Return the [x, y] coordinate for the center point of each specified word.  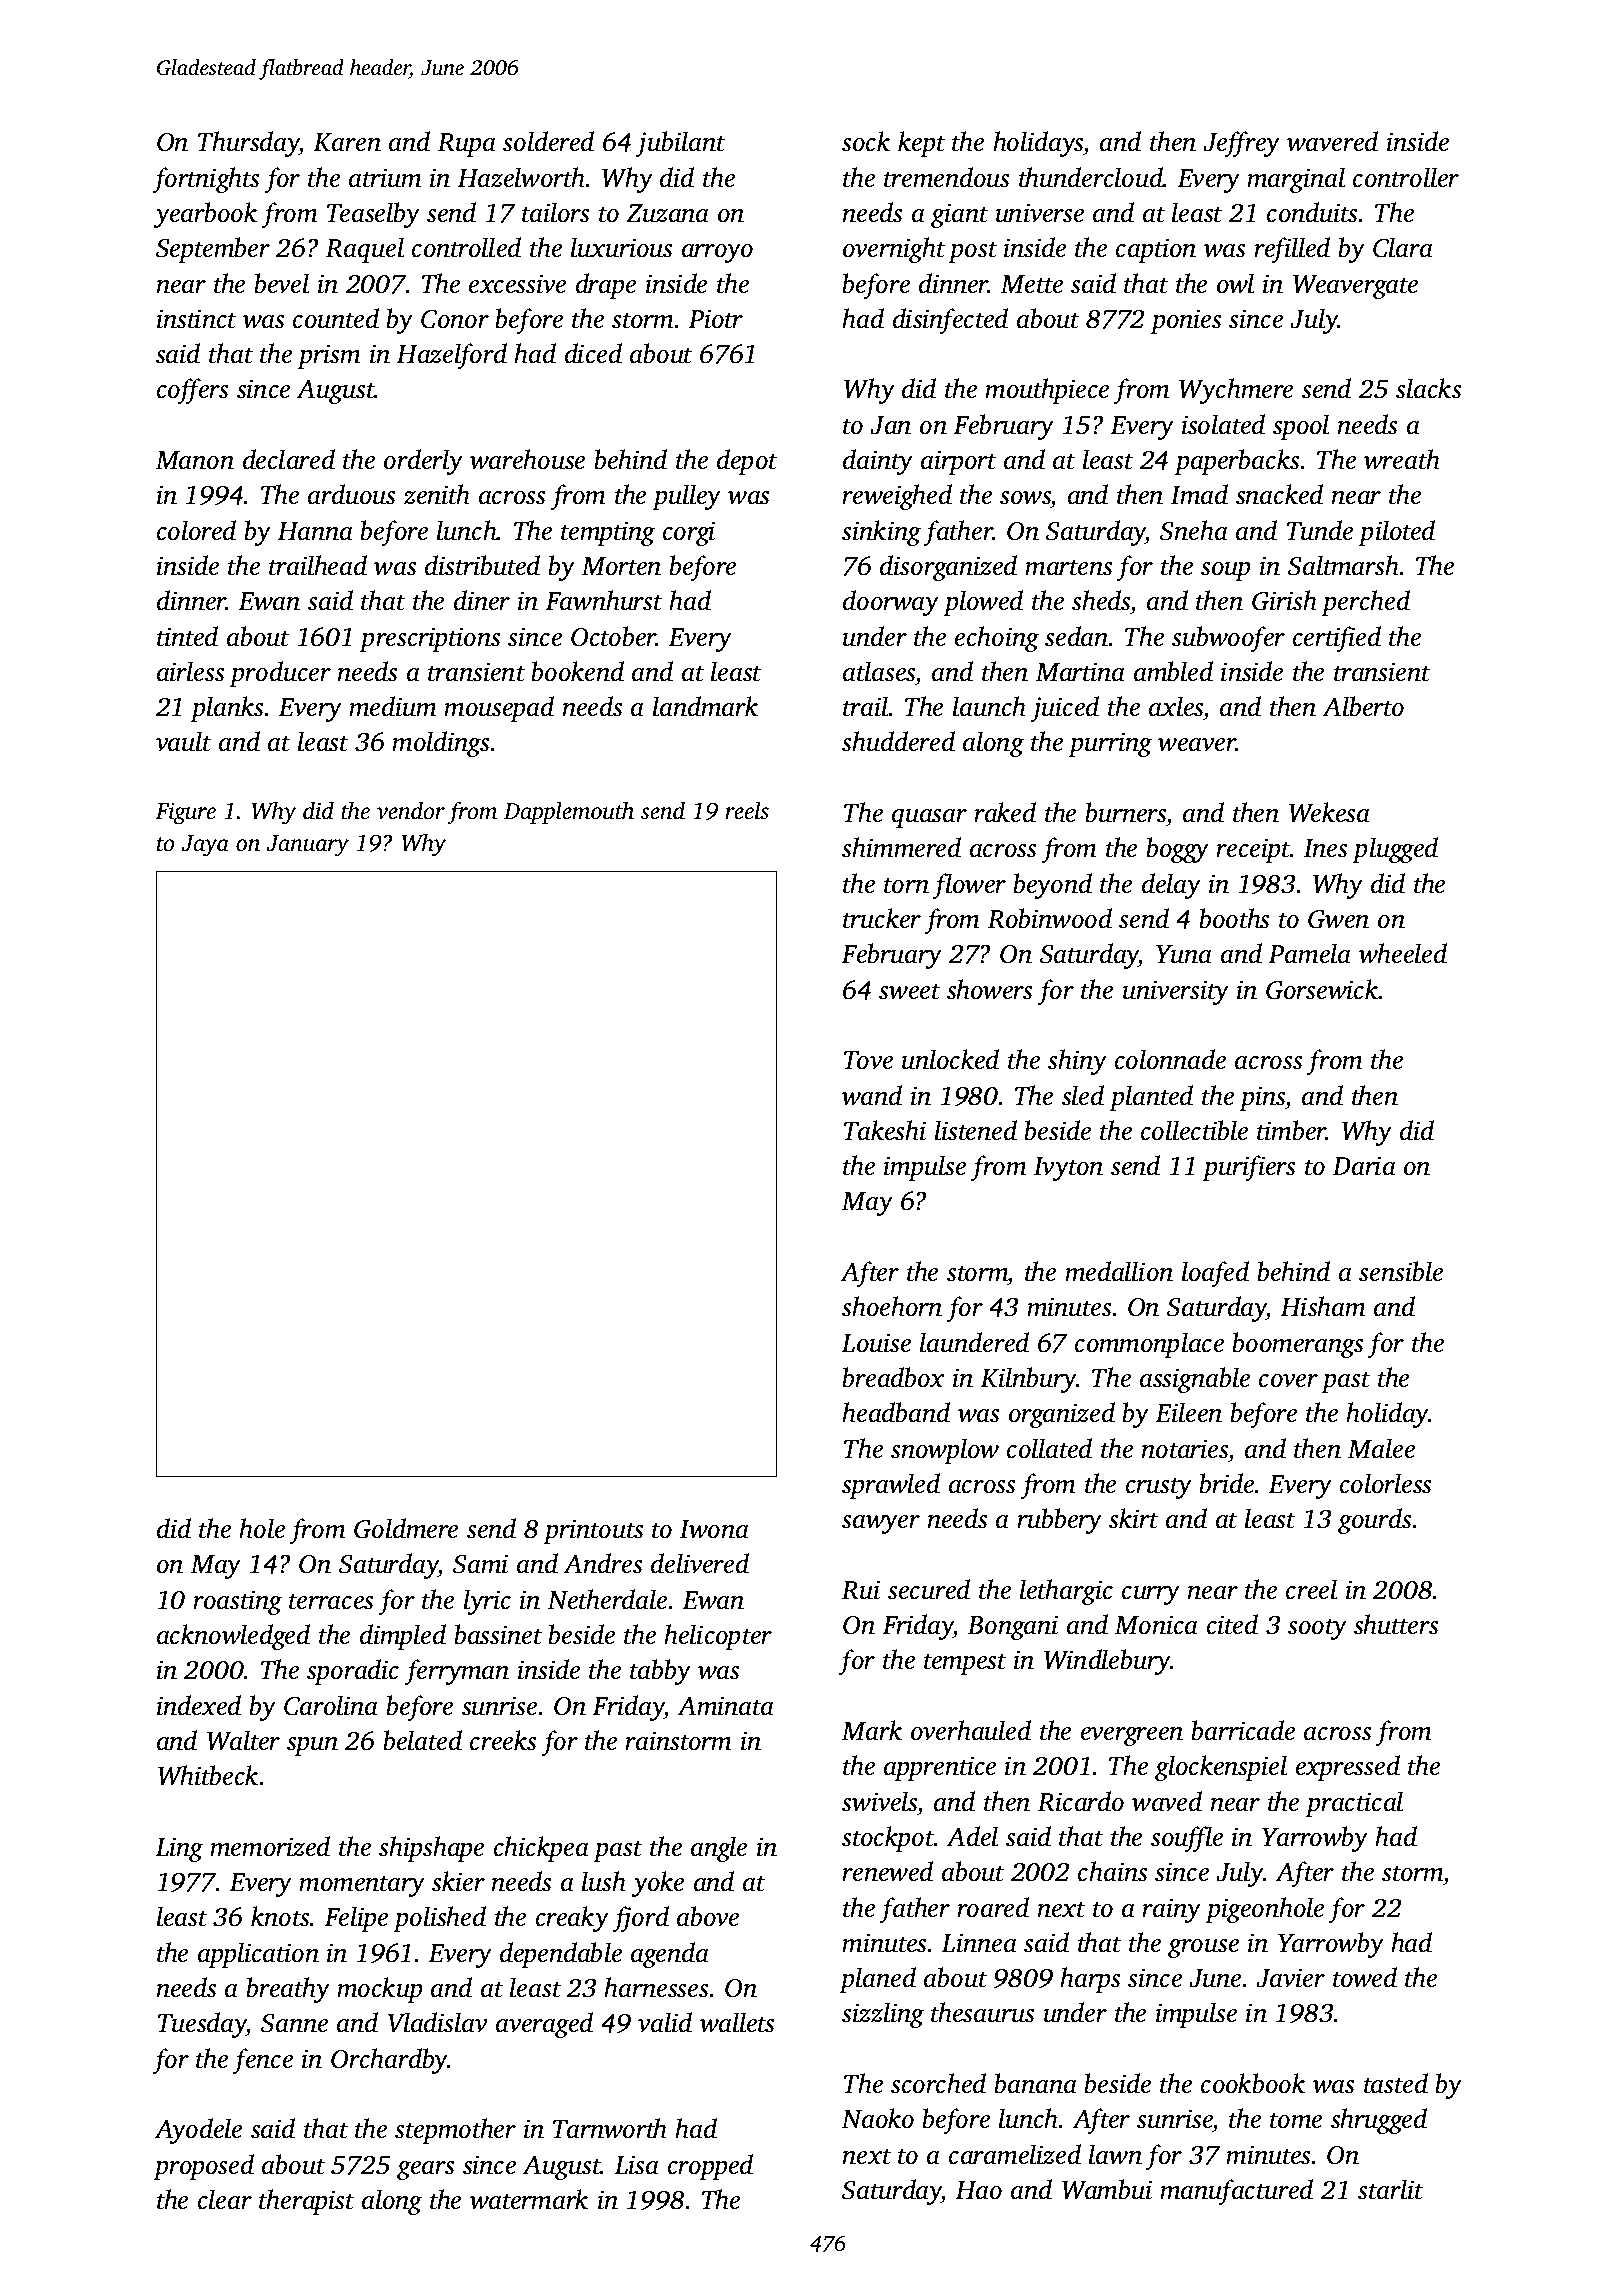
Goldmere [406, 1528]
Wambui [1107, 2189]
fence [262, 2061]
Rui [860, 1590]
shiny [1077, 1062]
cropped [710, 2167]
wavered [1332, 141]
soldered [548, 141]
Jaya [205, 846]
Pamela [1309, 953]
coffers [192, 391]
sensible [1401, 1271]
